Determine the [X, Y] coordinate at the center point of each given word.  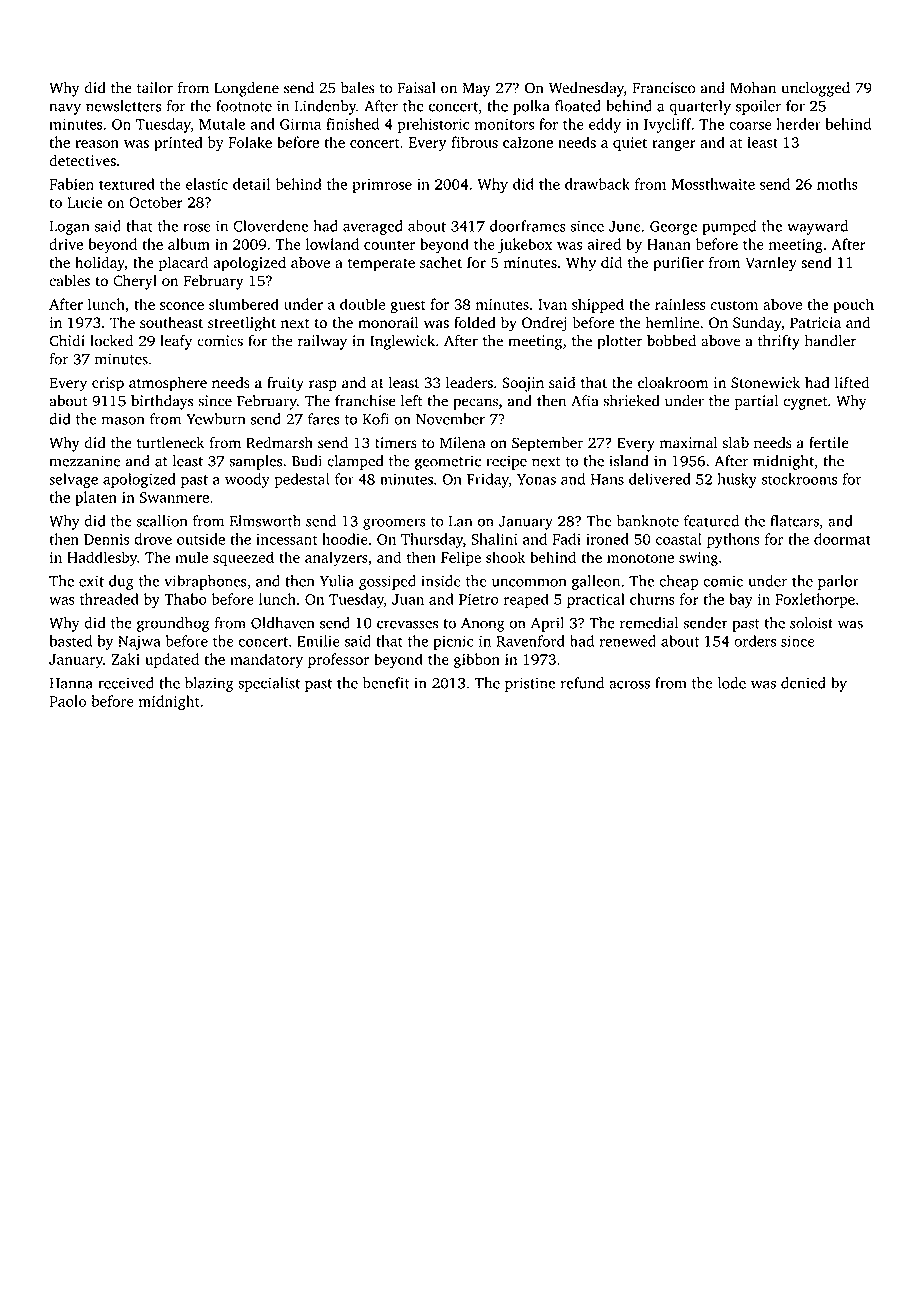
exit [91, 581]
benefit [386, 683]
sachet [441, 262]
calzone [528, 142]
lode [732, 683]
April [547, 624]
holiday [100, 264]
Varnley [771, 264]
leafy [176, 342]
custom [734, 305]
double [362, 304]
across [629, 684]
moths [837, 184]
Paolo [67, 701]
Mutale [222, 124]
